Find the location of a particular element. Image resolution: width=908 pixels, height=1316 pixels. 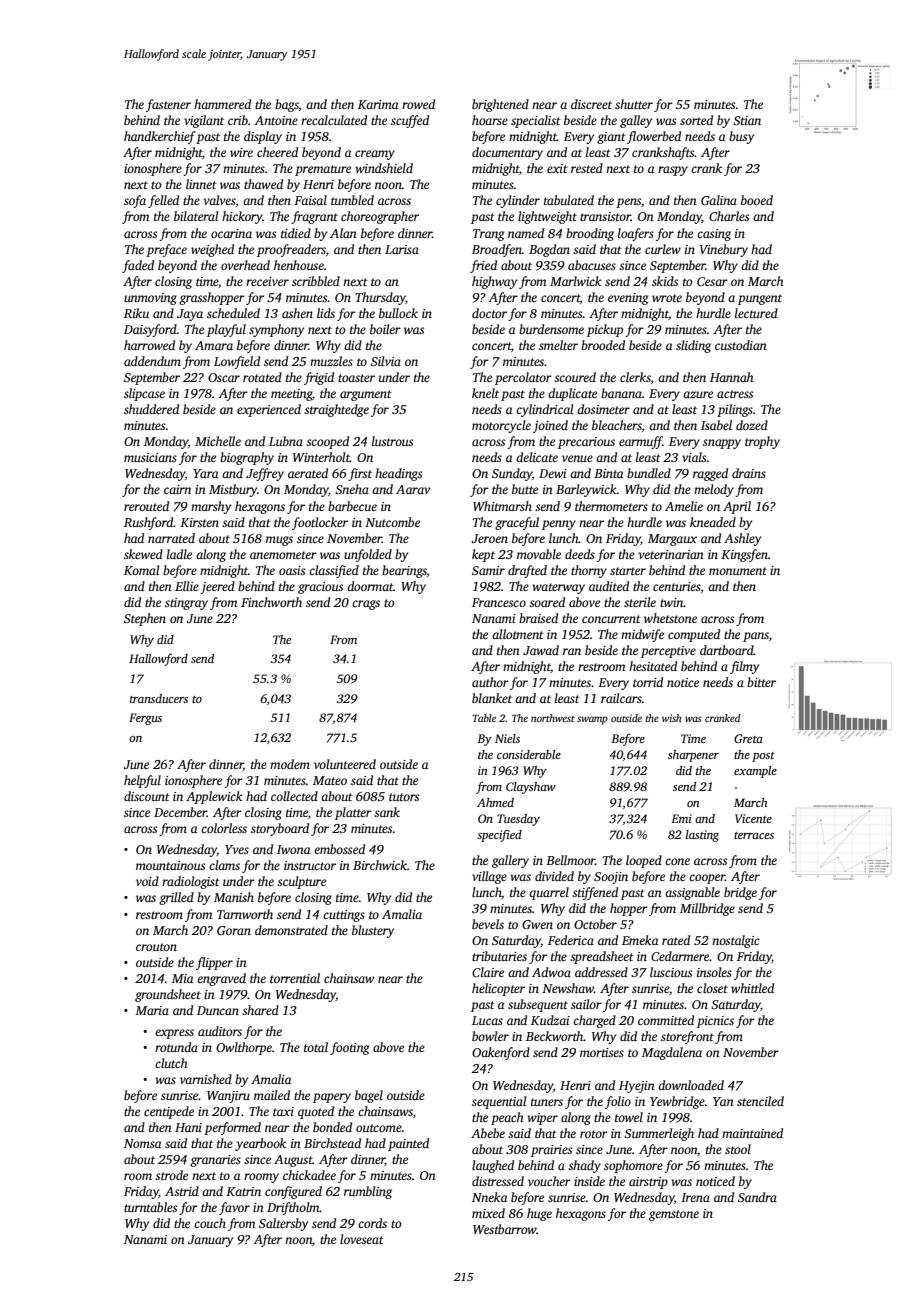

Karima is located at coordinates (378, 104).
